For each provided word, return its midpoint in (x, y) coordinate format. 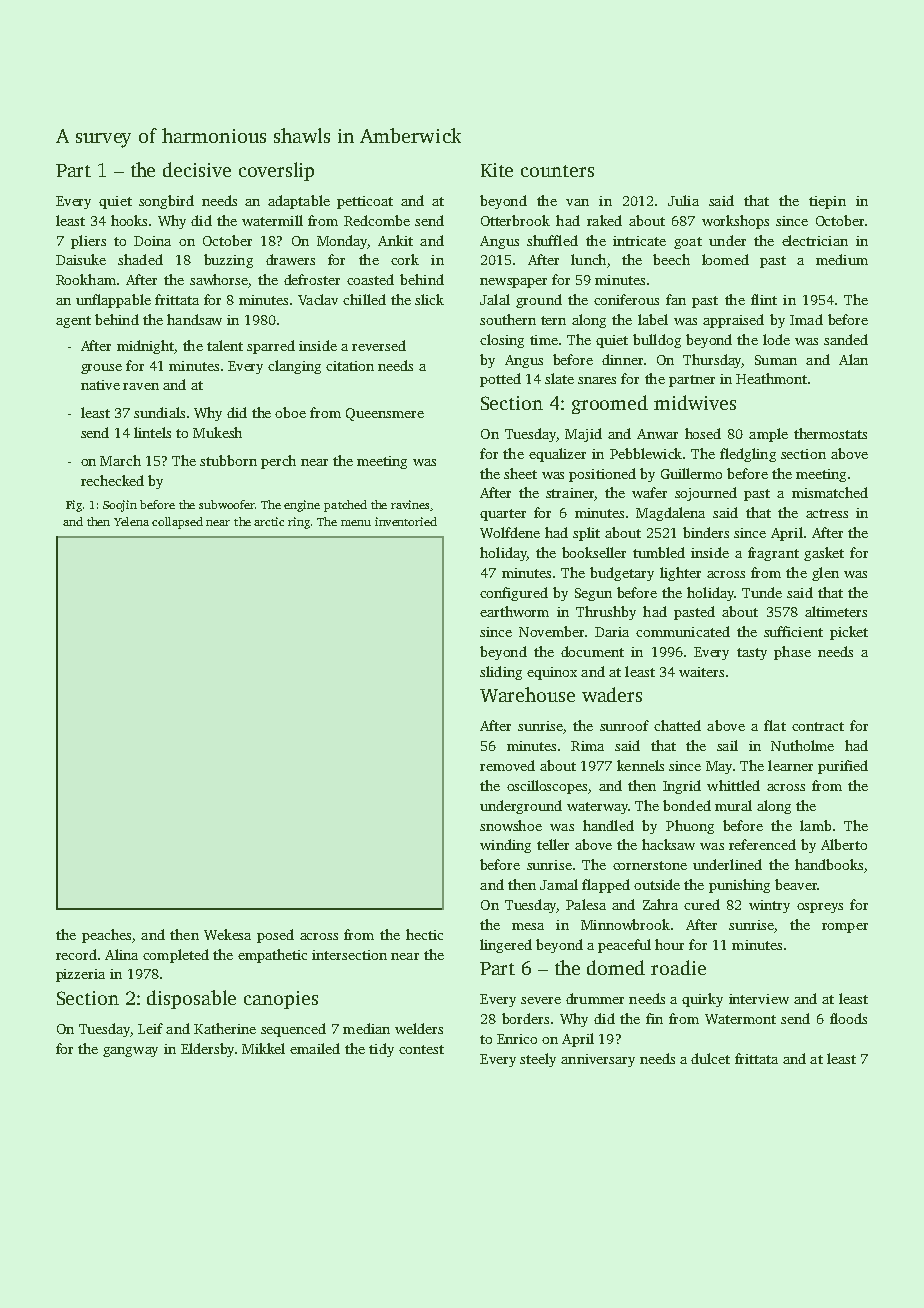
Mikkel (263, 1048)
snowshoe (511, 825)
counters (557, 171)
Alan (853, 359)
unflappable (113, 301)
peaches (106, 936)
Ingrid (682, 787)
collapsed (177, 523)
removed (507, 765)
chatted (677, 725)
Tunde (762, 592)
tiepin (827, 202)
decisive (197, 169)
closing (502, 341)
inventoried (406, 521)
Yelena (131, 521)
